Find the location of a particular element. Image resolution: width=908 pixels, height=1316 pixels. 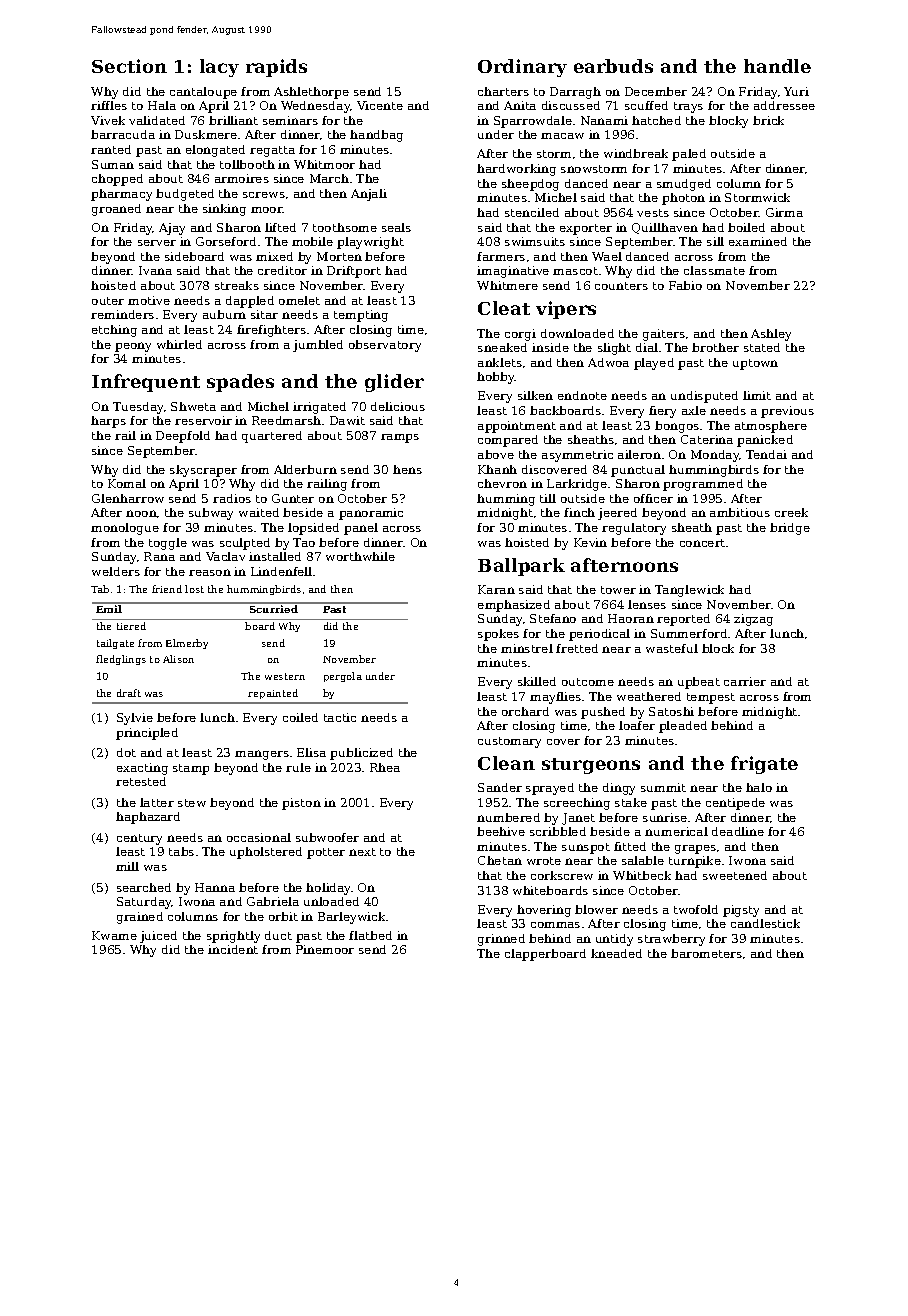

mill is located at coordinates (127, 866).
